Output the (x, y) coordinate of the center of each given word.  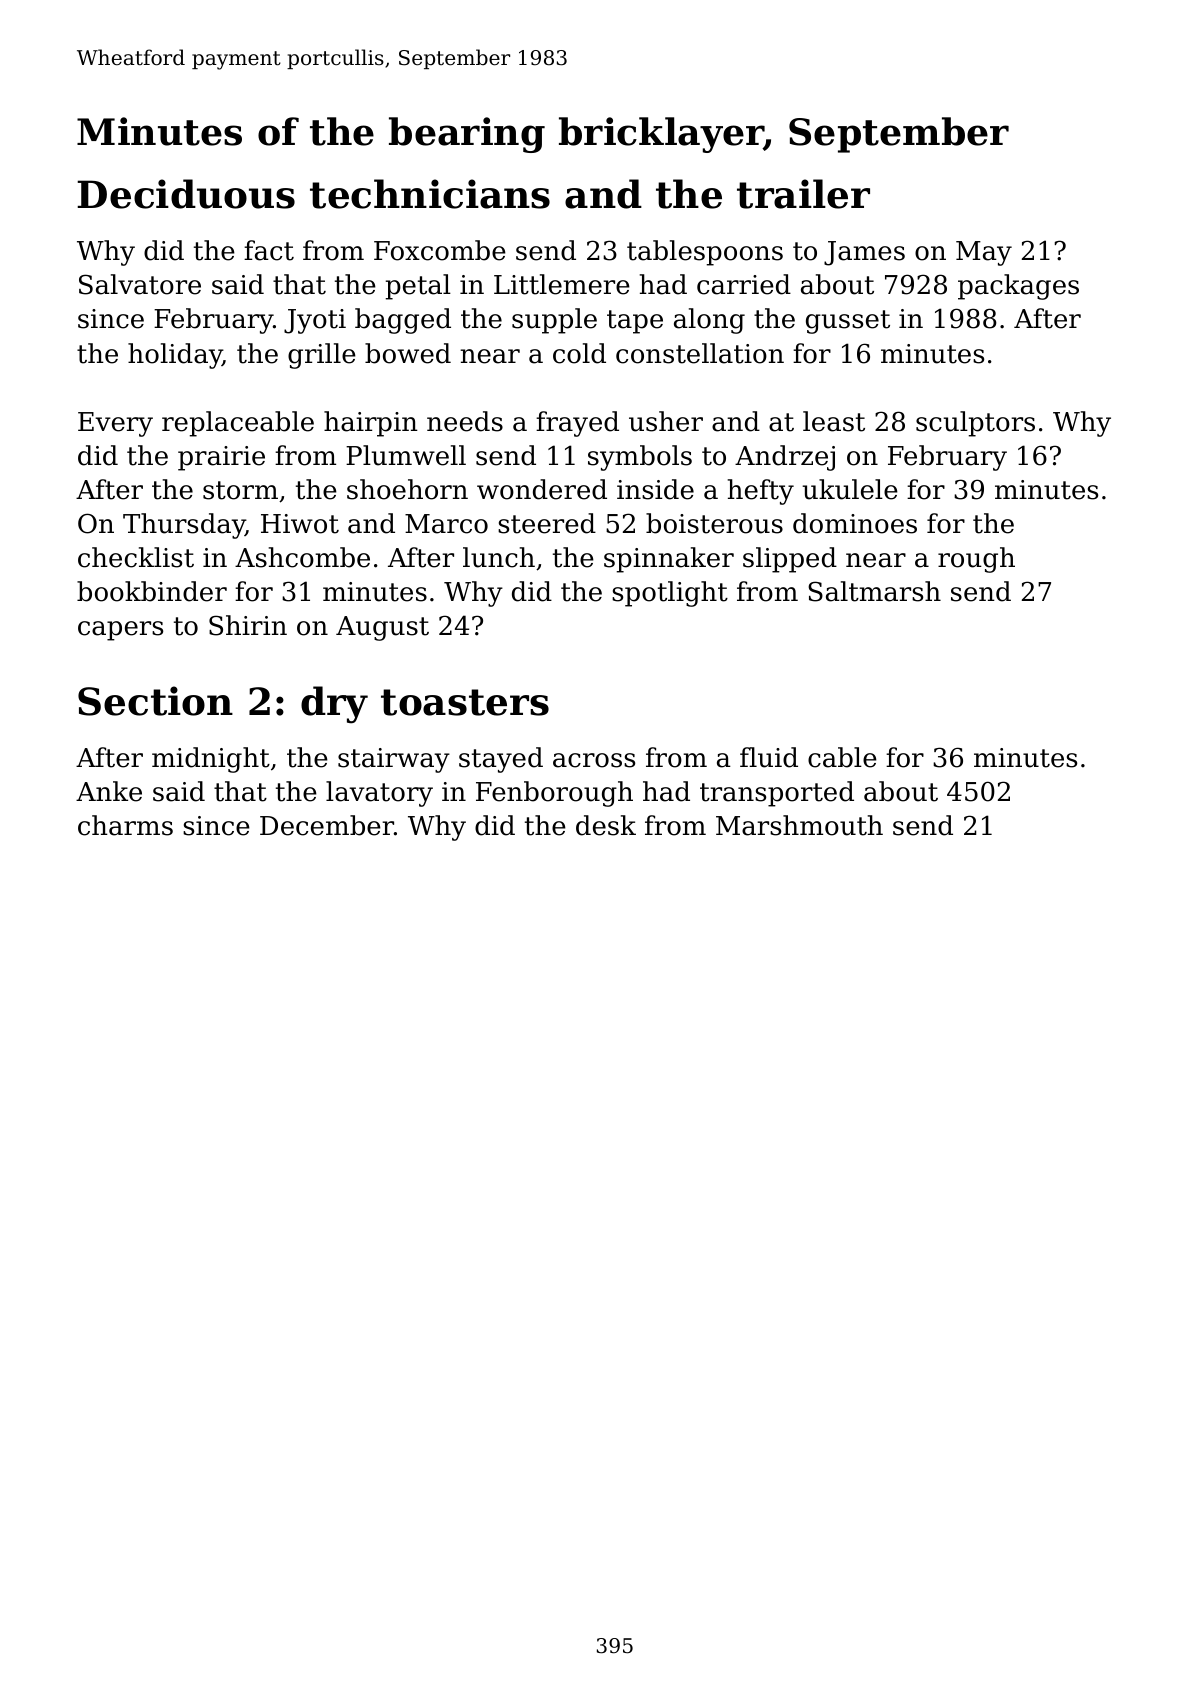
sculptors (975, 424)
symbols (640, 458)
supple (554, 321)
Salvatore (140, 284)
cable (842, 757)
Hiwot (300, 524)
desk (606, 825)
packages (1018, 287)
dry (334, 705)
